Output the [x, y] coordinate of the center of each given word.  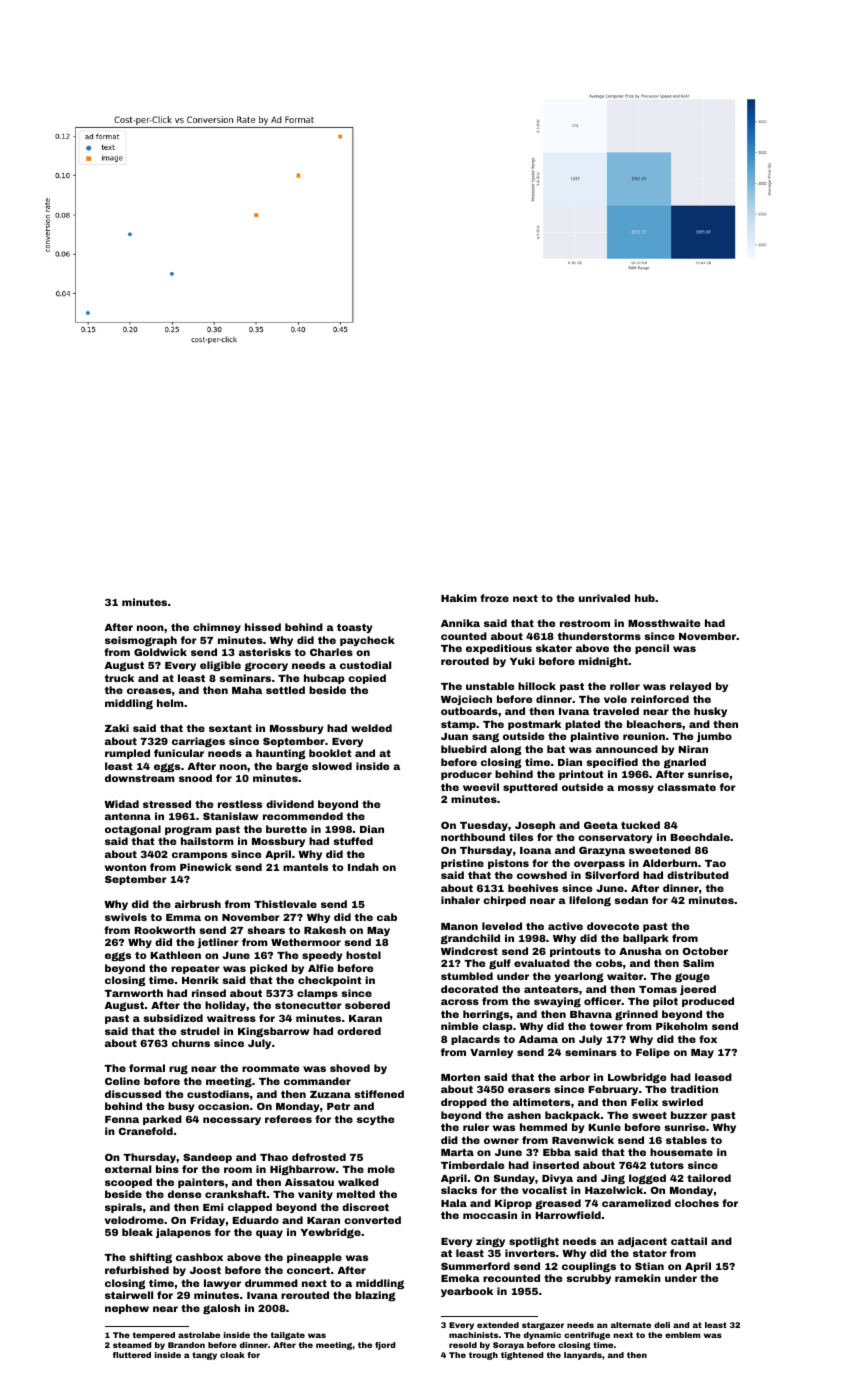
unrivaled [604, 598]
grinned [636, 1015]
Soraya [508, 1346]
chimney [217, 628]
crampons [199, 856]
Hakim [459, 598]
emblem [683, 1335]
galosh [221, 1309]
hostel [363, 955]
